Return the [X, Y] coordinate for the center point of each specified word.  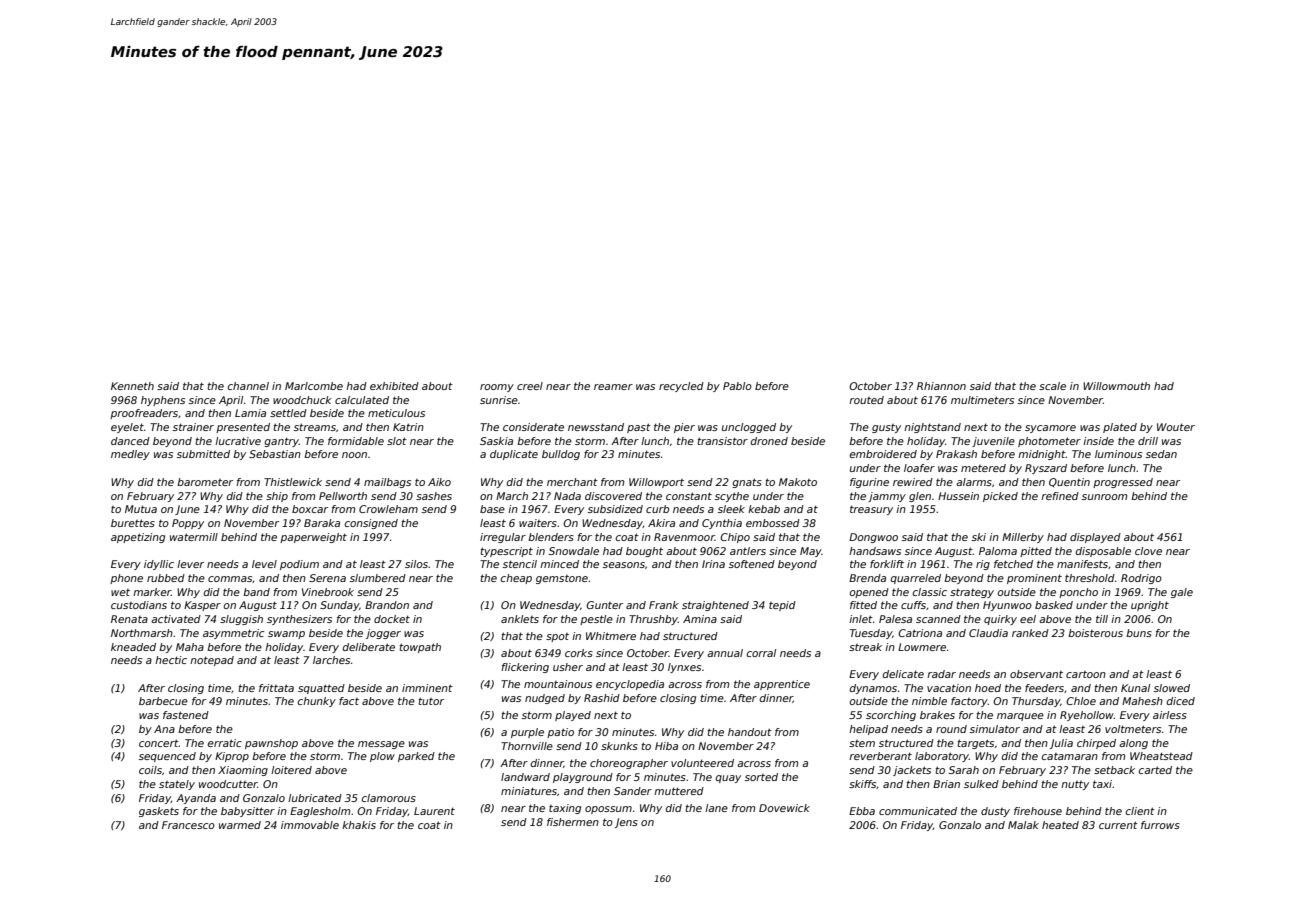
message [381, 745]
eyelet [127, 428]
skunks [619, 746]
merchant [572, 482]
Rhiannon [941, 386]
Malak [1023, 825]
